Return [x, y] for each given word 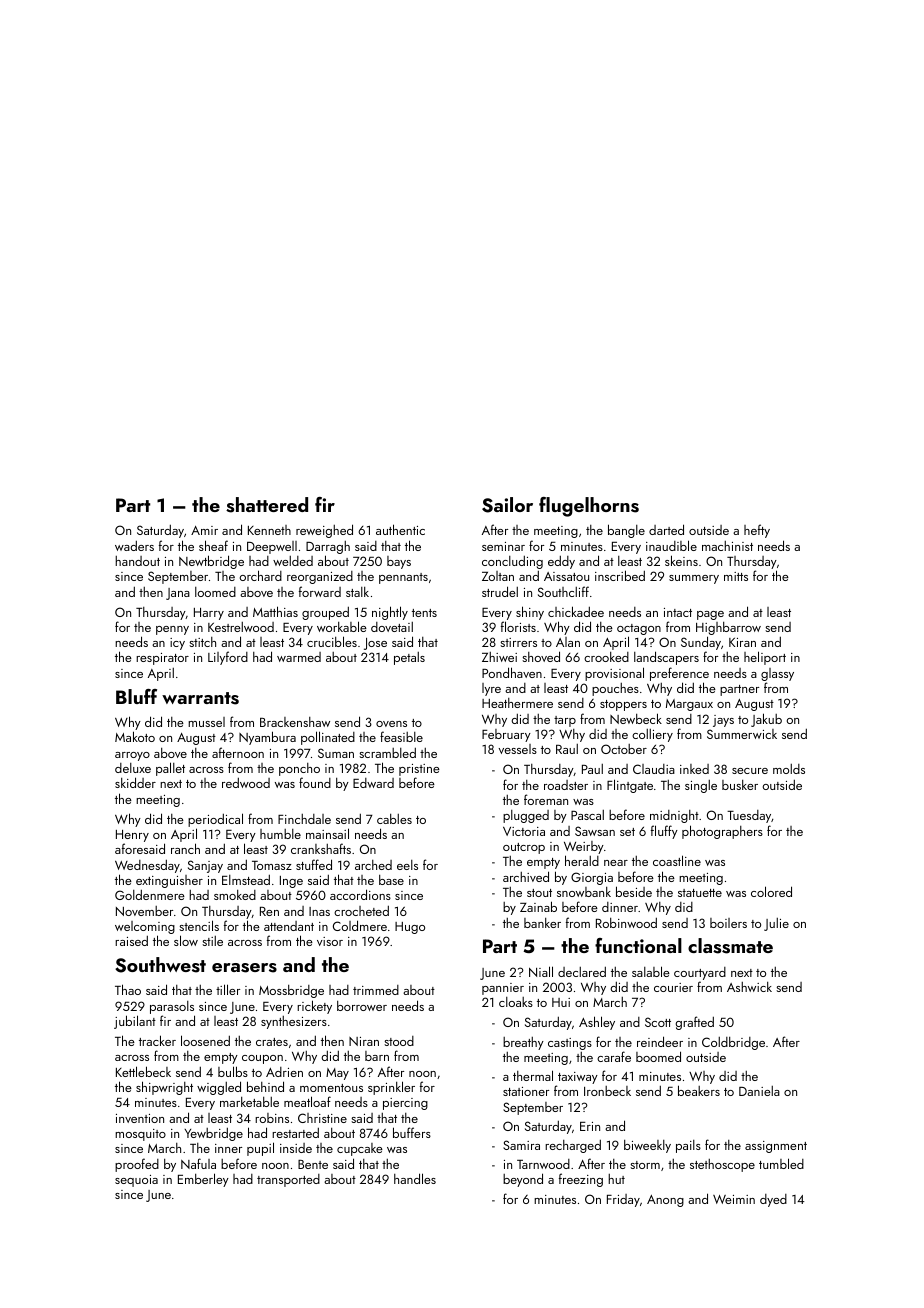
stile [212, 941]
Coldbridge [733, 1043]
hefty [757, 531]
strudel [500, 591]
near [616, 863]
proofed [137, 1165]
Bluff [136, 696]
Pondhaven [512, 672]
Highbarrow [728, 628]
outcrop [524, 848]
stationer [526, 1091]
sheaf [213, 545]
